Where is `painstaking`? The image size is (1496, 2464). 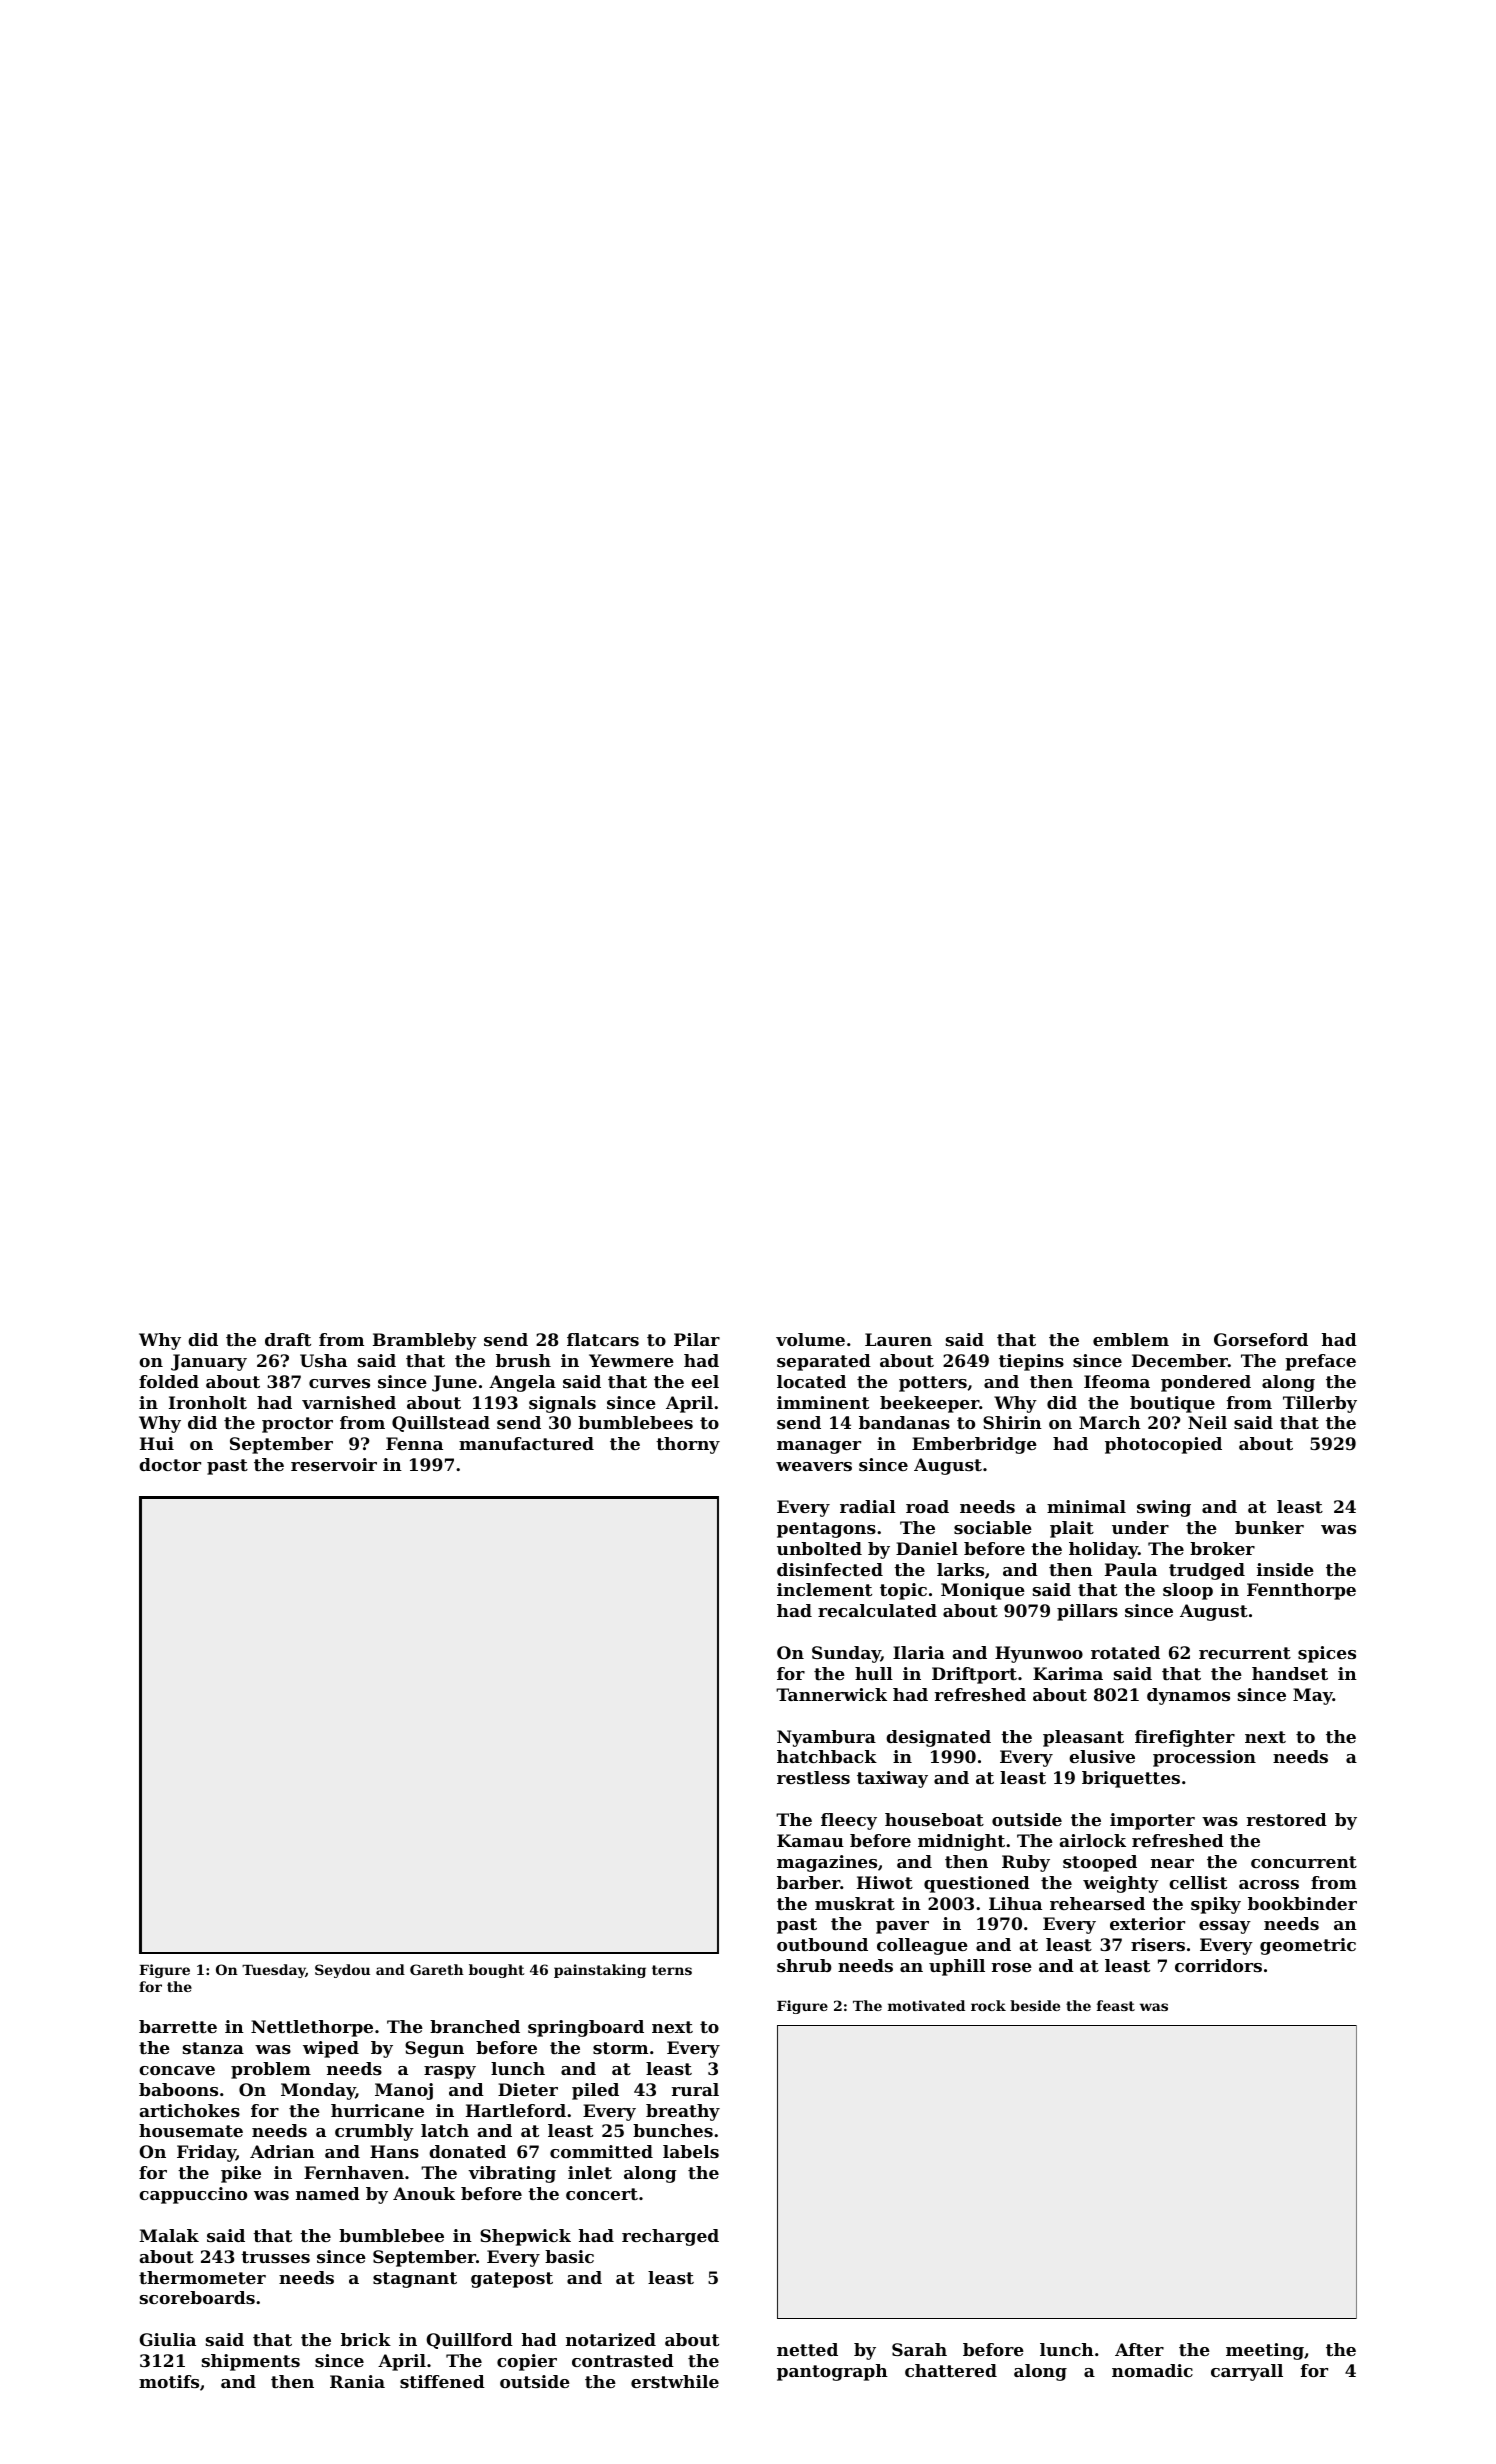
painstaking is located at coordinates (600, 1971).
